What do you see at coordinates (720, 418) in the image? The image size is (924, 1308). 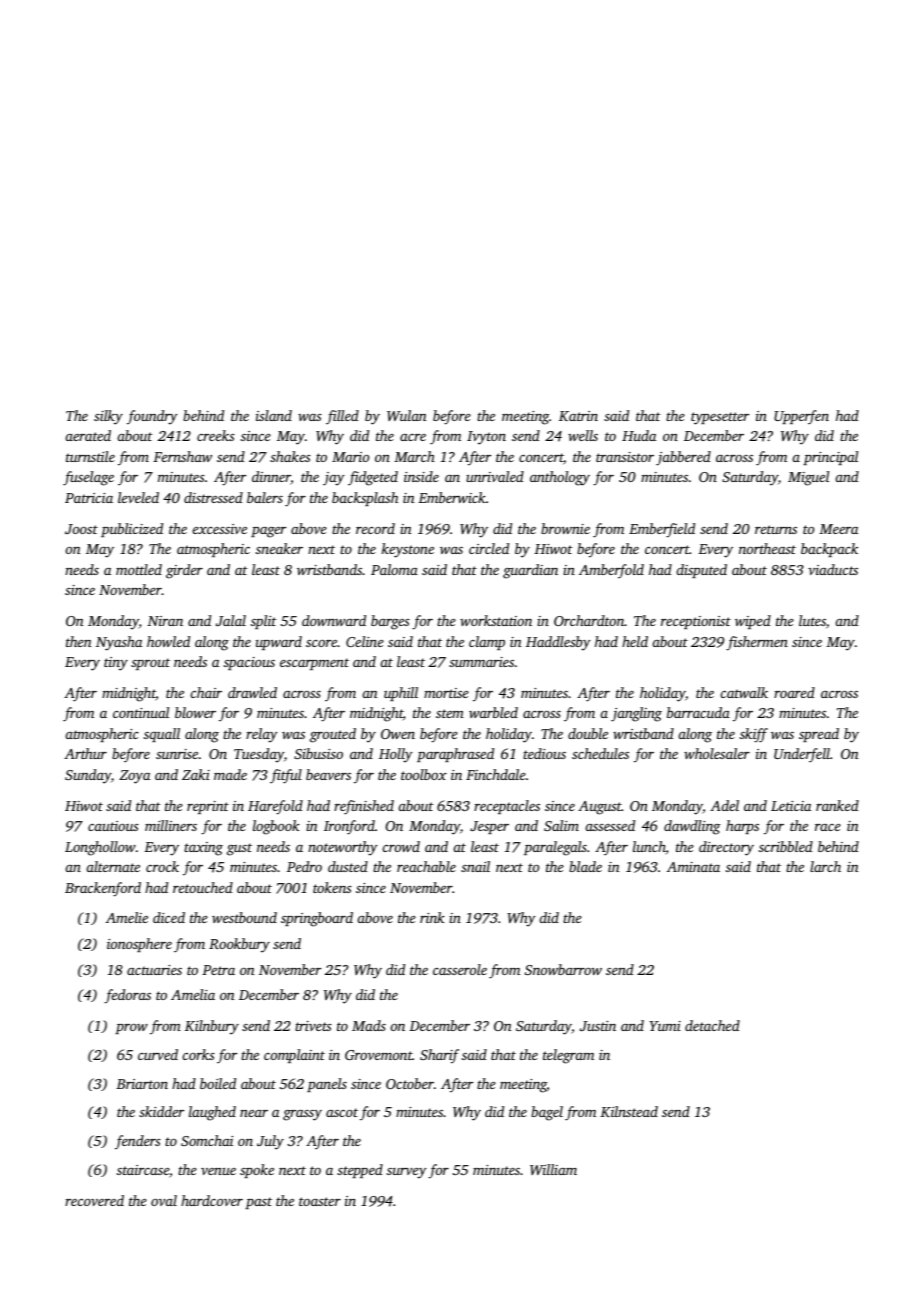 I see `typesetter` at bounding box center [720, 418].
